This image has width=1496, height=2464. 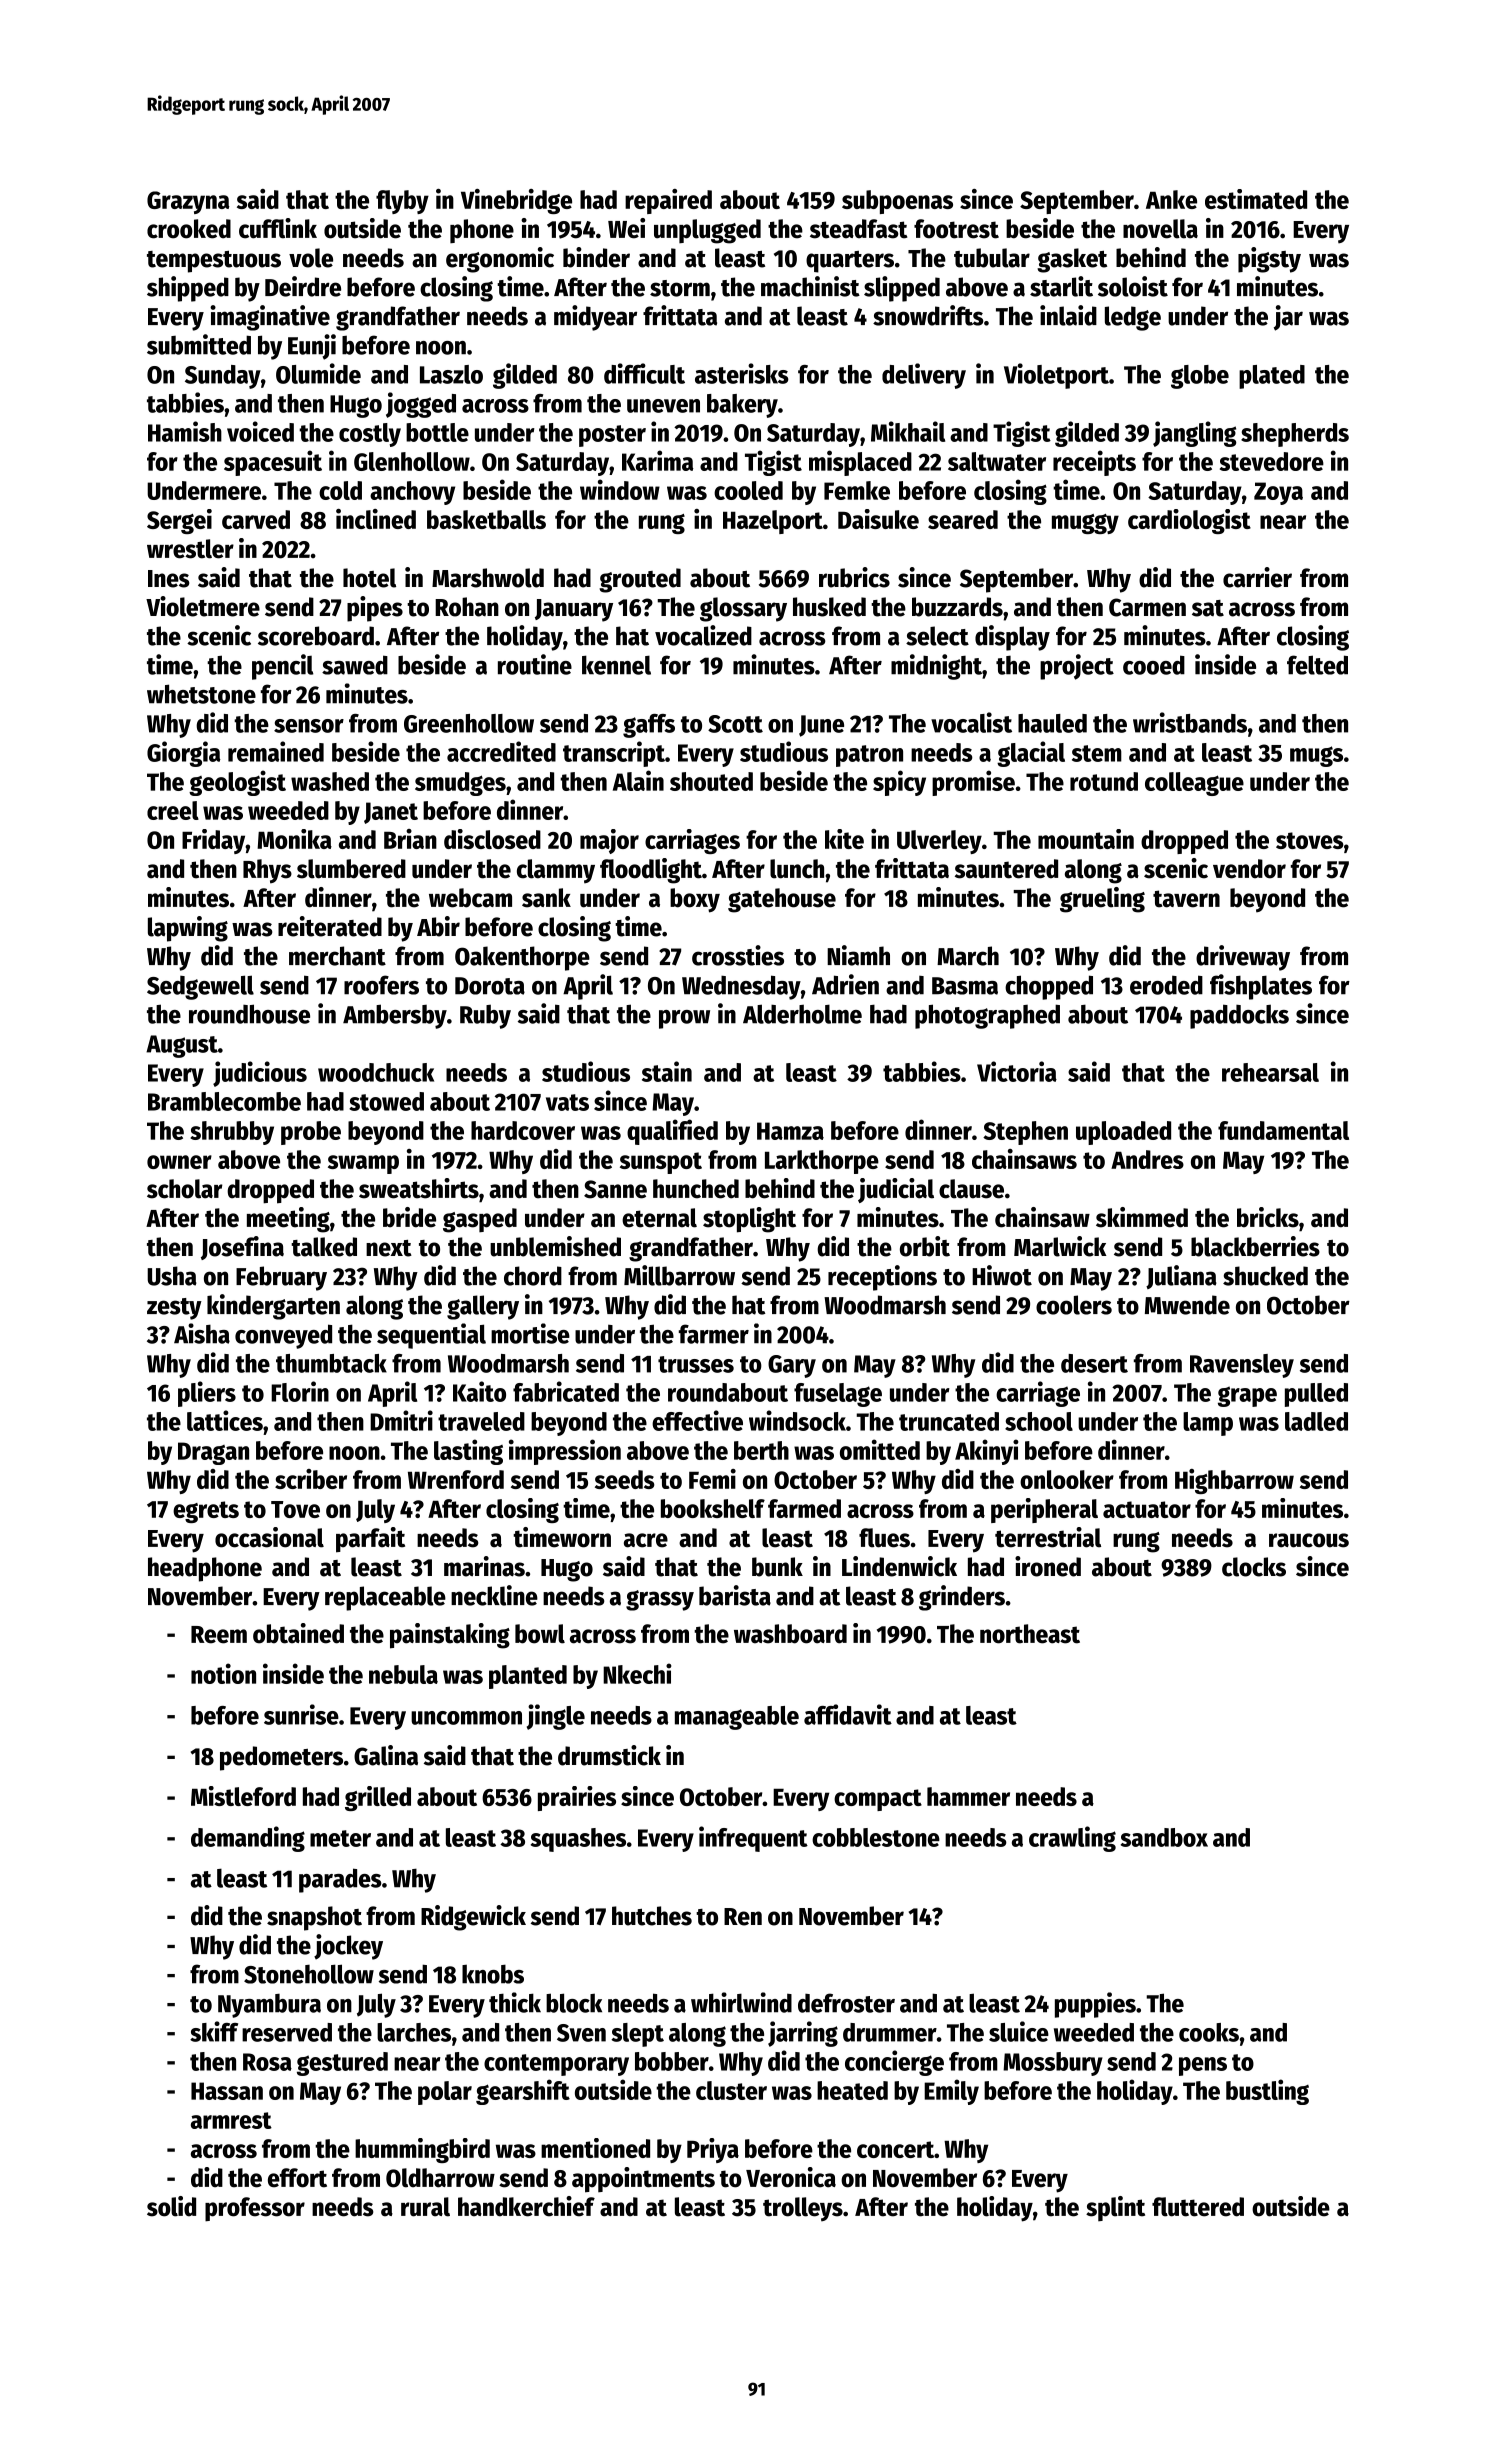 What do you see at coordinates (516, 201) in the image?
I see `Vinebridge` at bounding box center [516, 201].
